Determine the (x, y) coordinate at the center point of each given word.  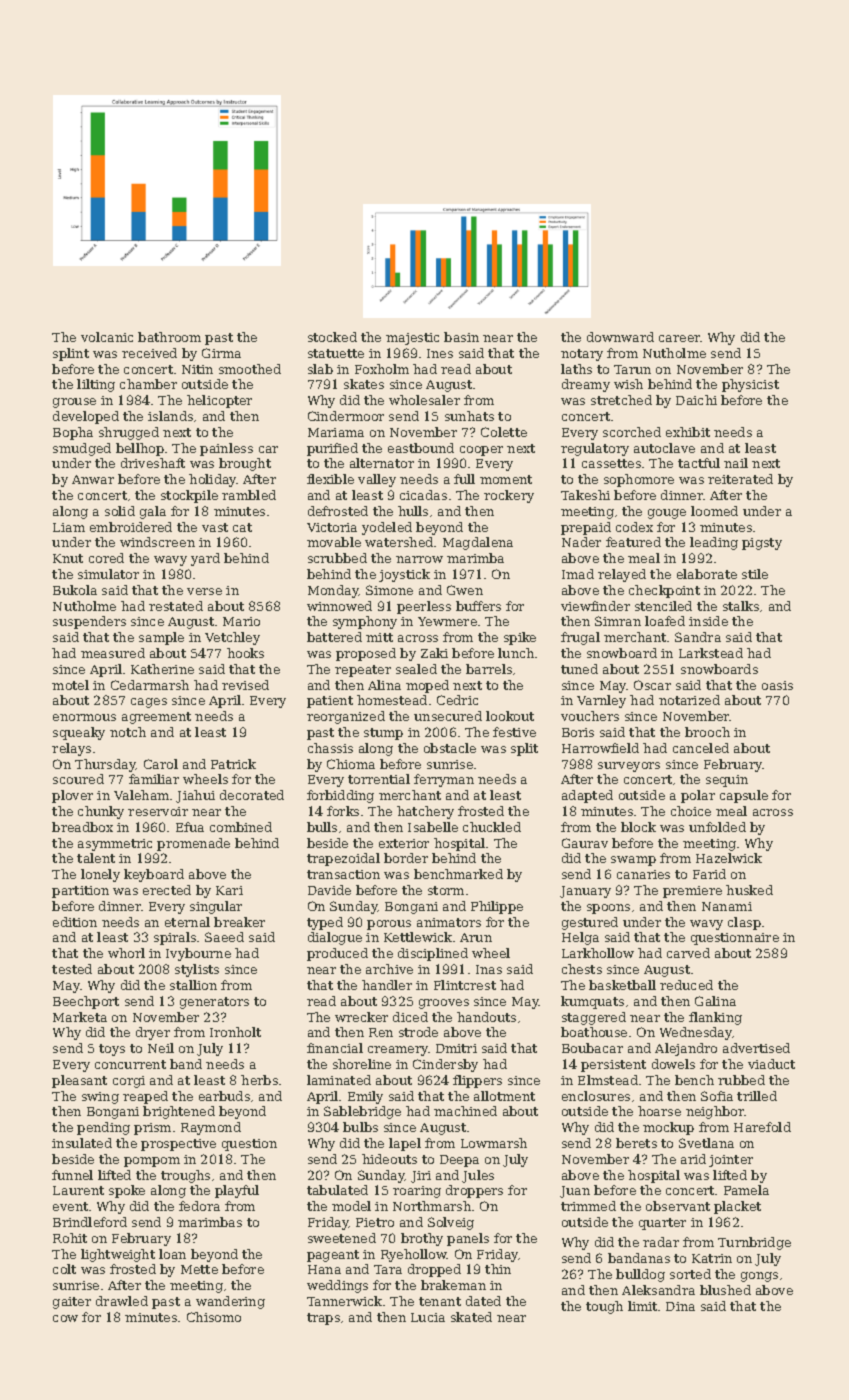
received (149, 353)
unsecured (448, 716)
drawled (122, 1301)
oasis (777, 685)
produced (337, 954)
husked (749, 890)
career (680, 338)
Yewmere (447, 621)
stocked (332, 337)
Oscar (652, 685)
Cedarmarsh (150, 685)
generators (214, 1003)
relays (71, 749)
